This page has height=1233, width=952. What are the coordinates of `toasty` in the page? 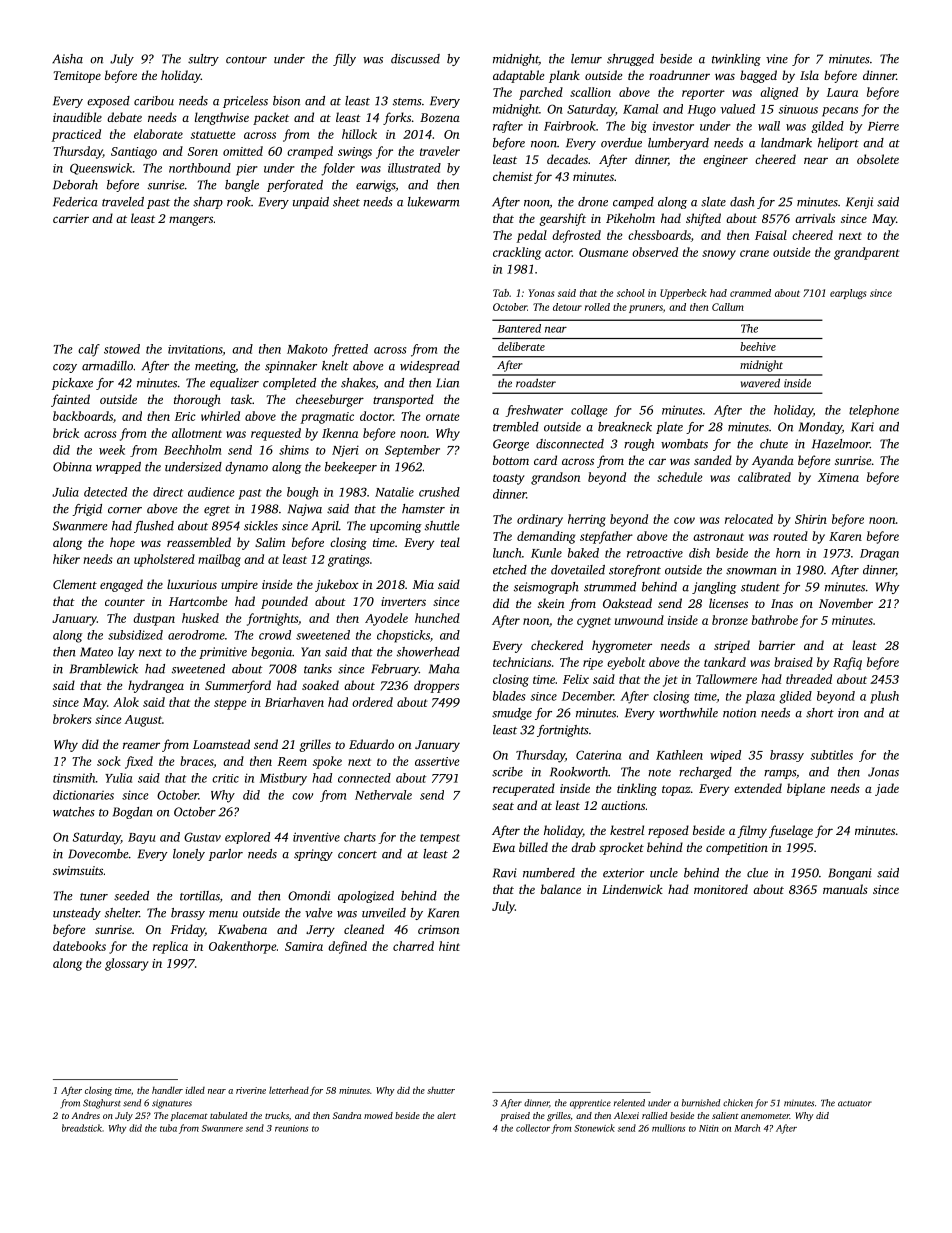 It's located at (509, 479).
